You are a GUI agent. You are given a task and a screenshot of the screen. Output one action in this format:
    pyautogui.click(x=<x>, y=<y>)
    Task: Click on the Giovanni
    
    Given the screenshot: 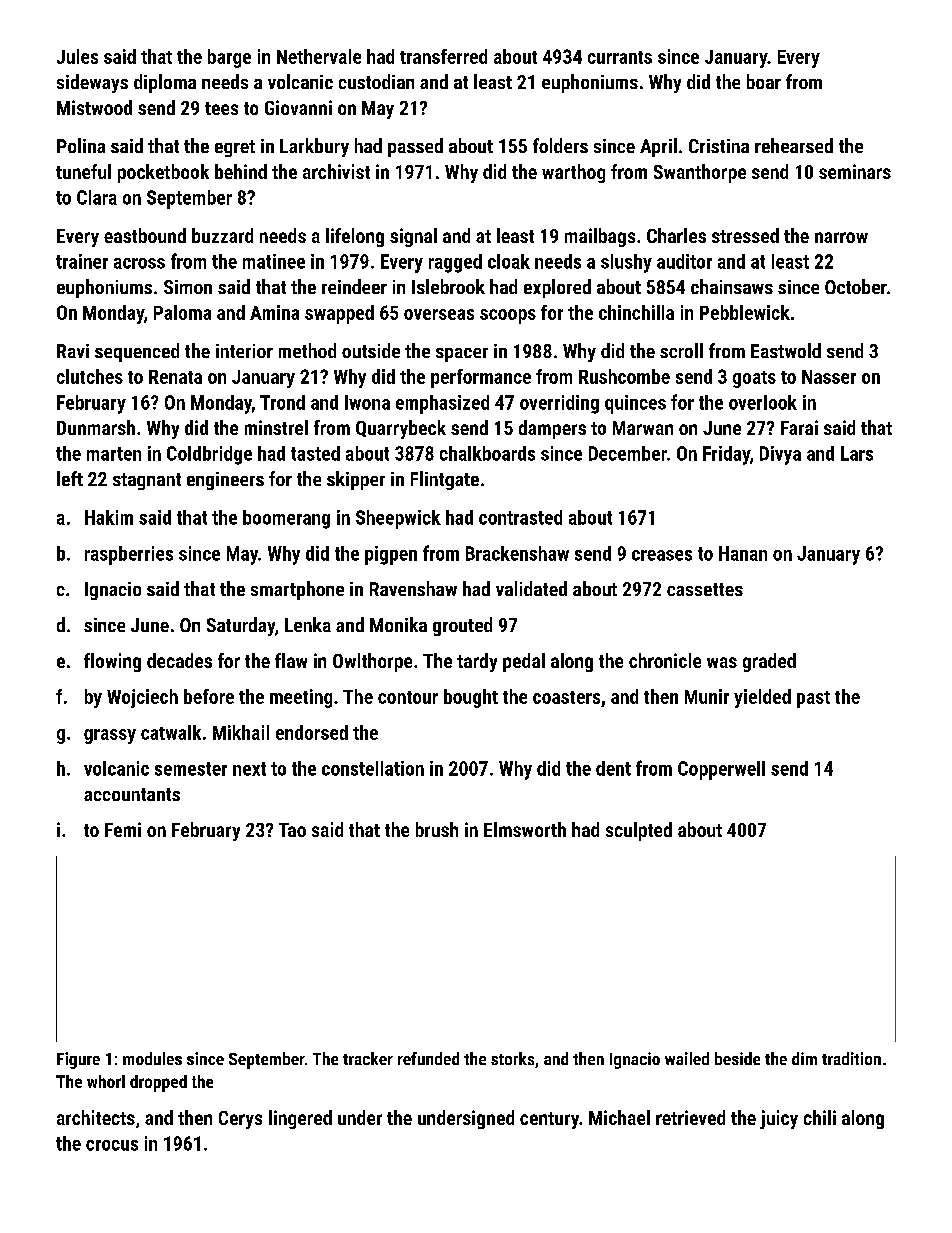 What is the action you would take?
    pyautogui.click(x=298, y=107)
